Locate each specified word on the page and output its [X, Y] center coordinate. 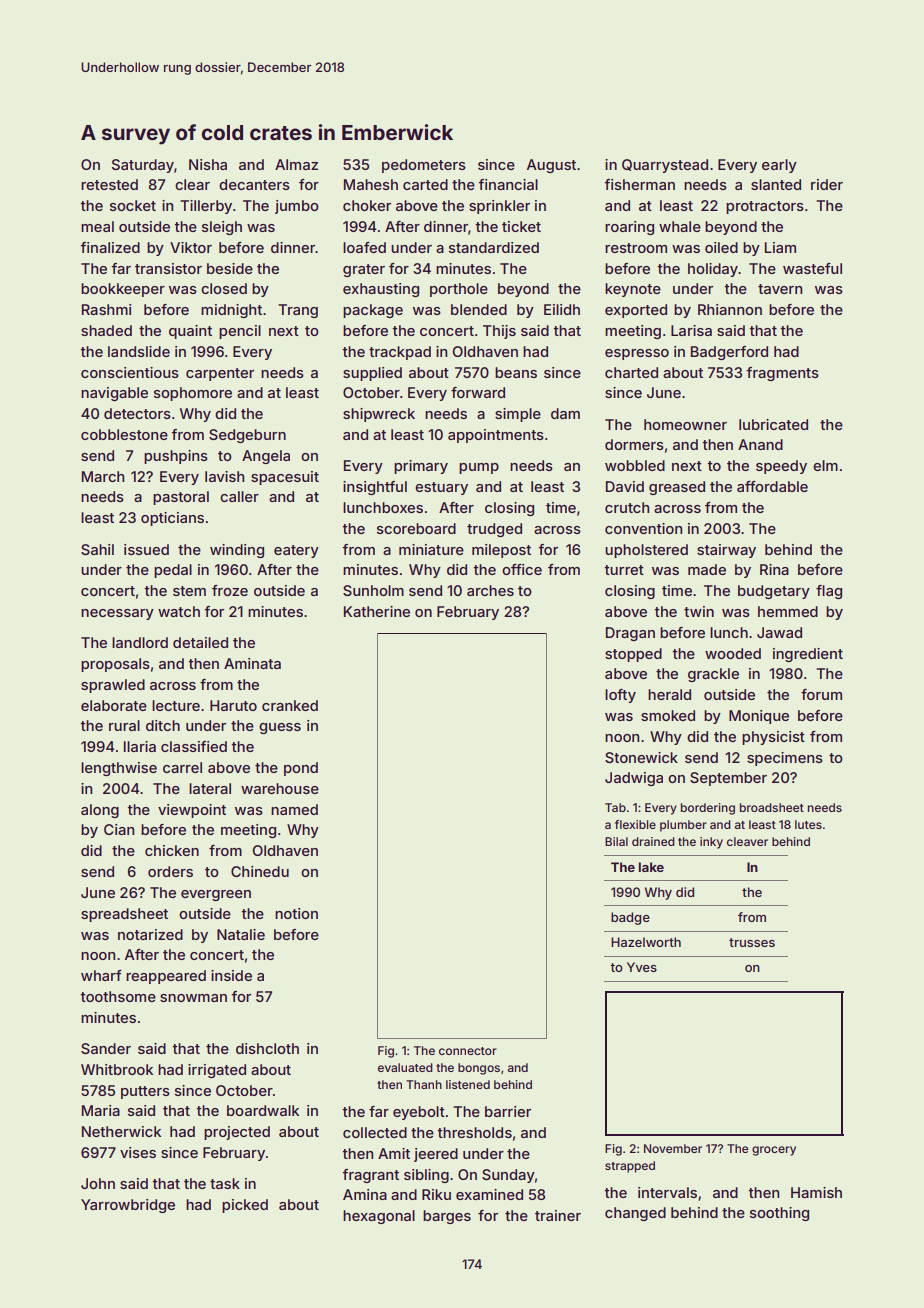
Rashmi [106, 309]
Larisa [691, 330]
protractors [765, 207]
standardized [494, 247]
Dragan [630, 634]
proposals [115, 665]
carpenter [220, 374]
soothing [779, 1214]
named [294, 809]
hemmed [788, 611]
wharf [101, 975]
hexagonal [379, 1217]
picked [245, 1206]
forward [478, 392]
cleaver [747, 841]
